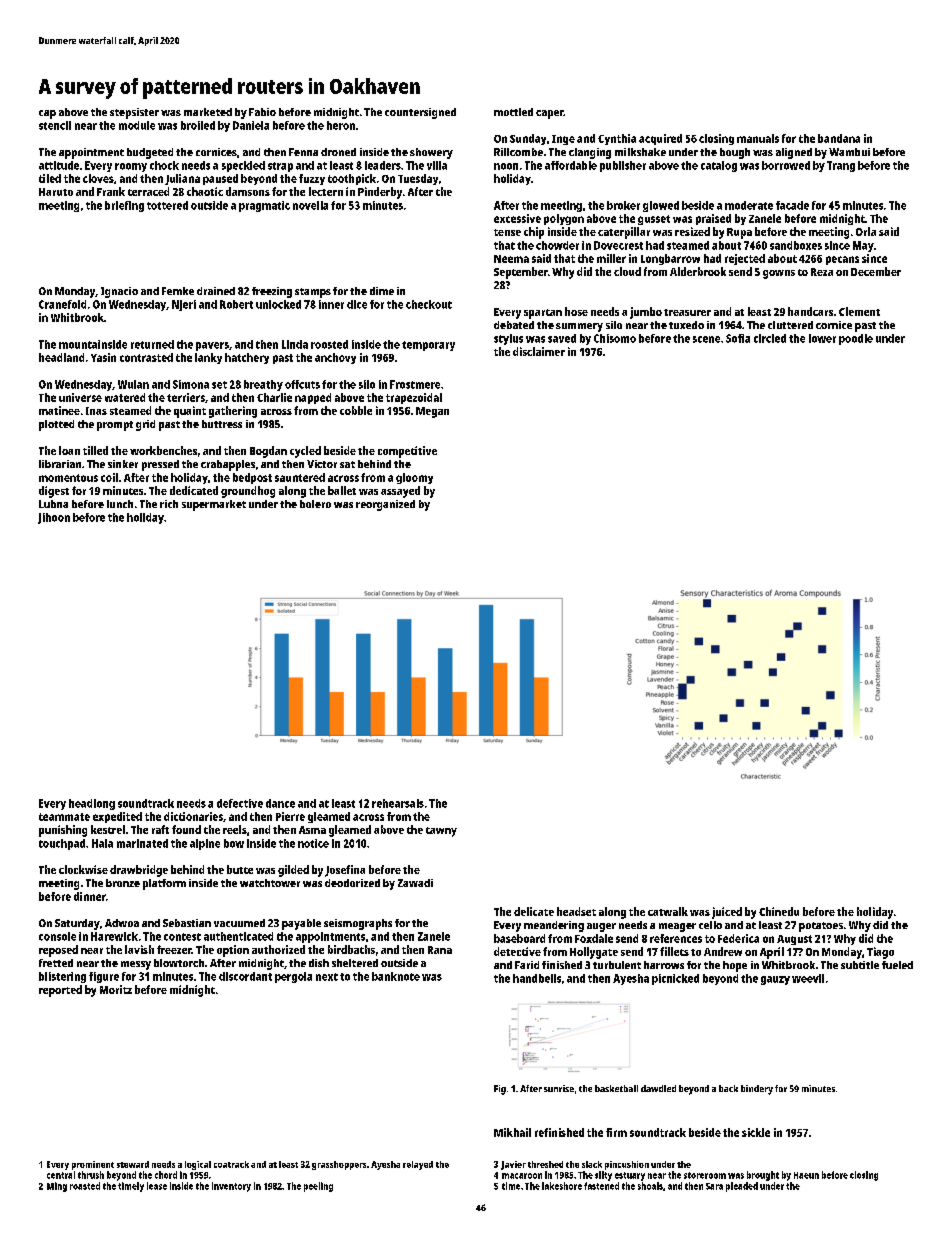 This screenshot has height=1233, width=952. Describe the element at coordinates (779, 911) in the screenshot. I see `Chinedu` at that location.
